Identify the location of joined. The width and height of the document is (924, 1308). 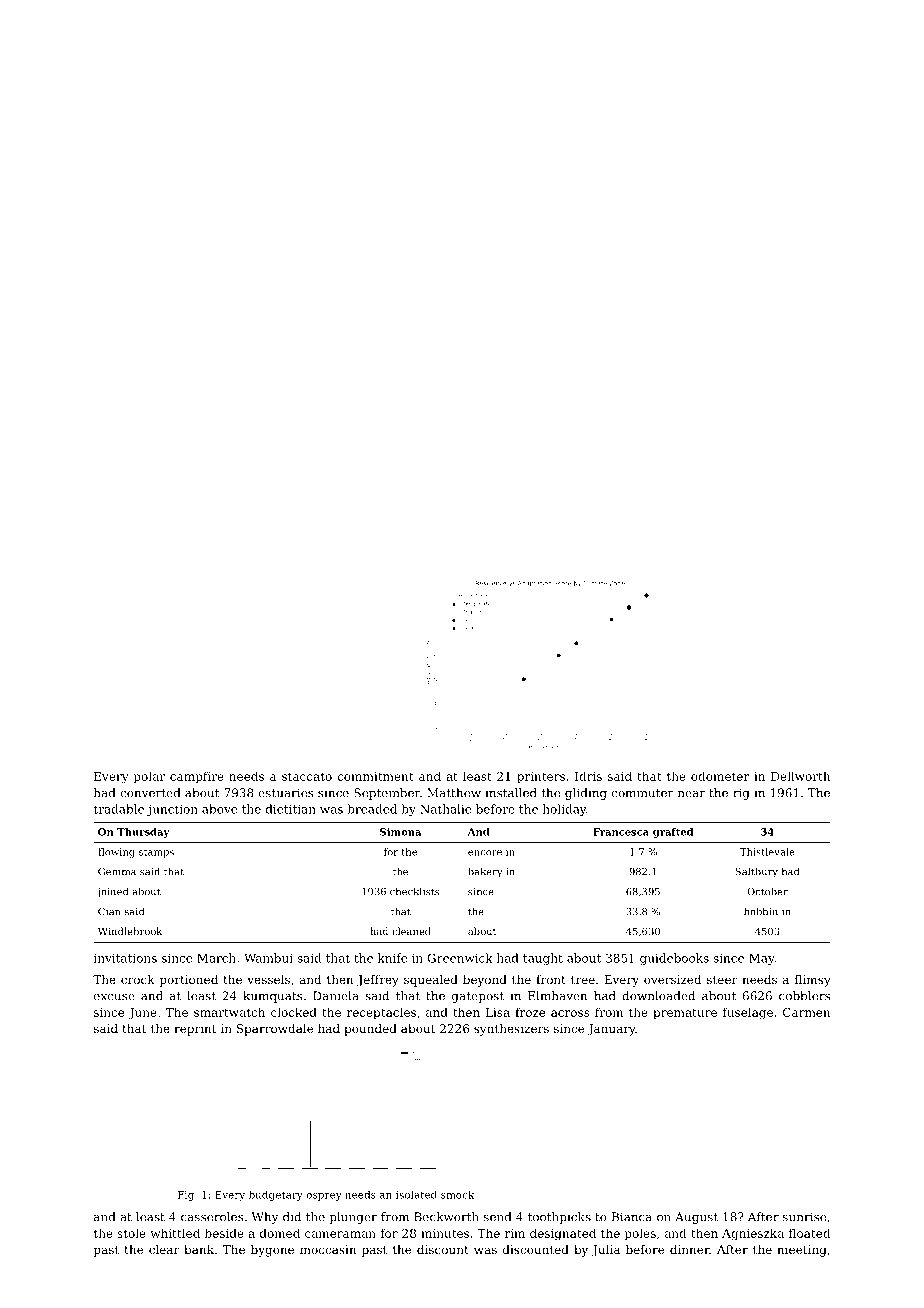
(112, 892).
